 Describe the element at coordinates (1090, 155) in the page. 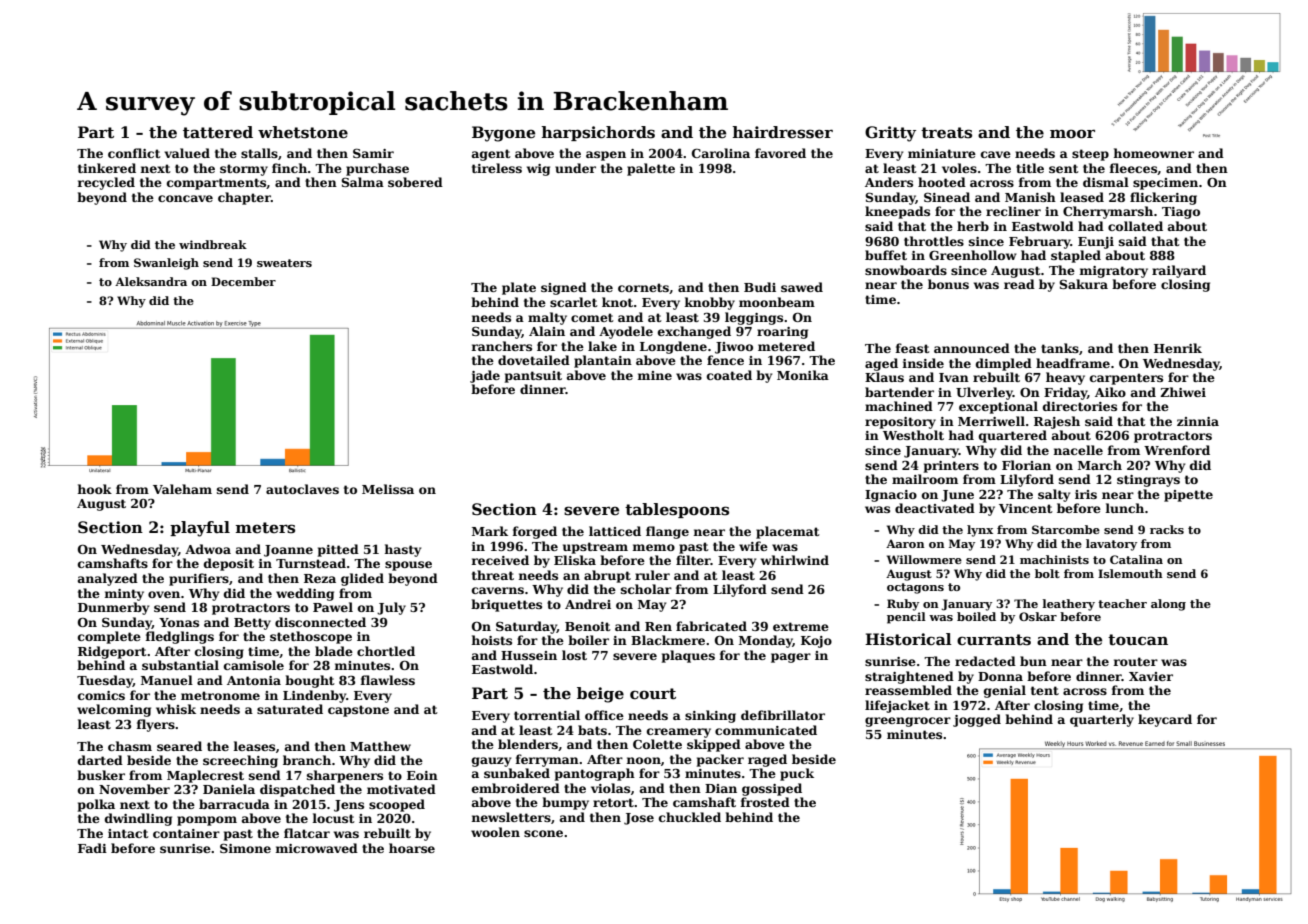

I see `steep` at that location.
